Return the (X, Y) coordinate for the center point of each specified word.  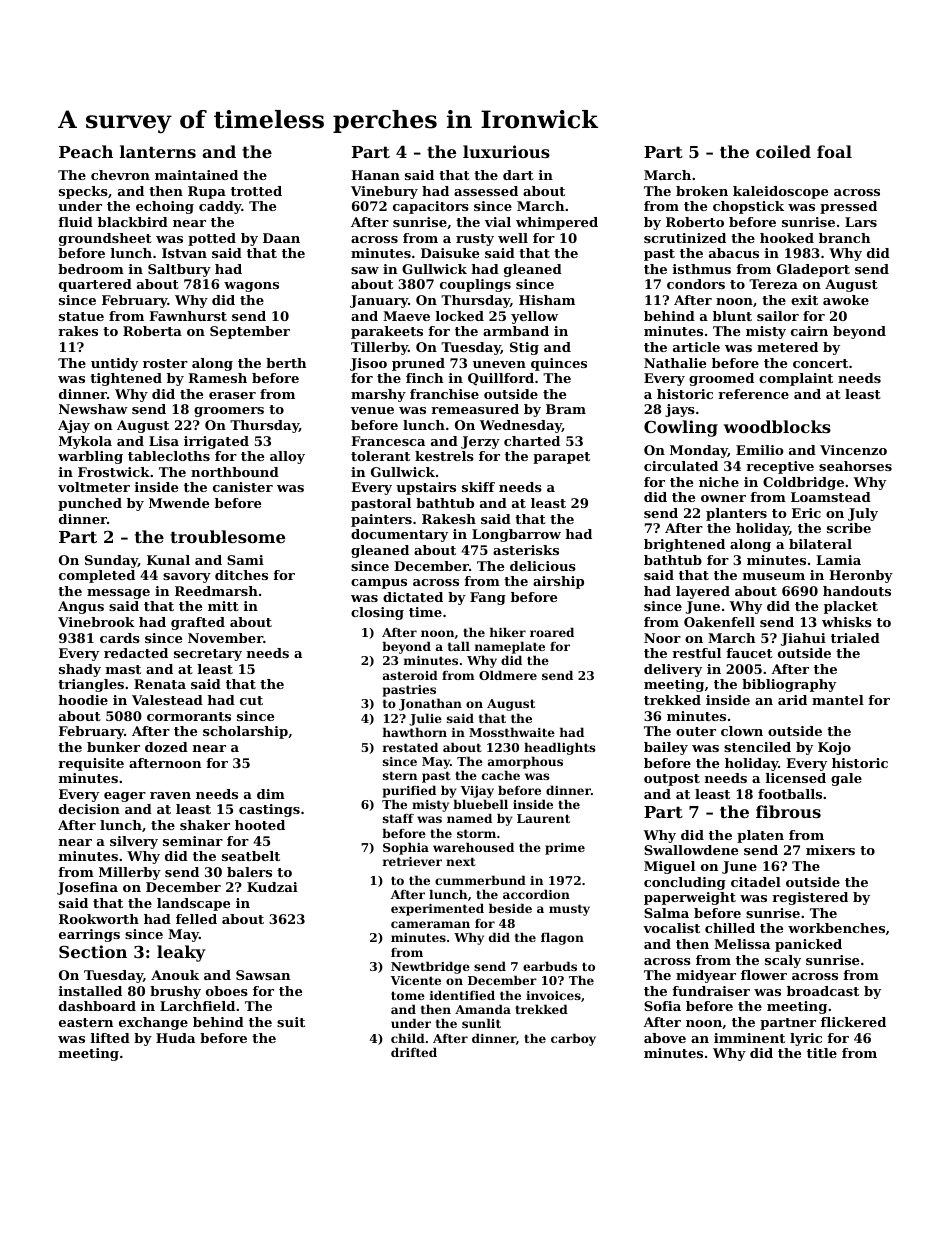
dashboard (97, 1006)
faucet (749, 653)
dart (518, 175)
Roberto (695, 222)
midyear (706, 976)
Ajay (74, 426)
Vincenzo (853, 450)
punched (90, 504)
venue (372, 410)
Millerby (130, 873)
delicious (543, 566)
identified (462, 995)
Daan (281, 238)
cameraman (430, 924)
